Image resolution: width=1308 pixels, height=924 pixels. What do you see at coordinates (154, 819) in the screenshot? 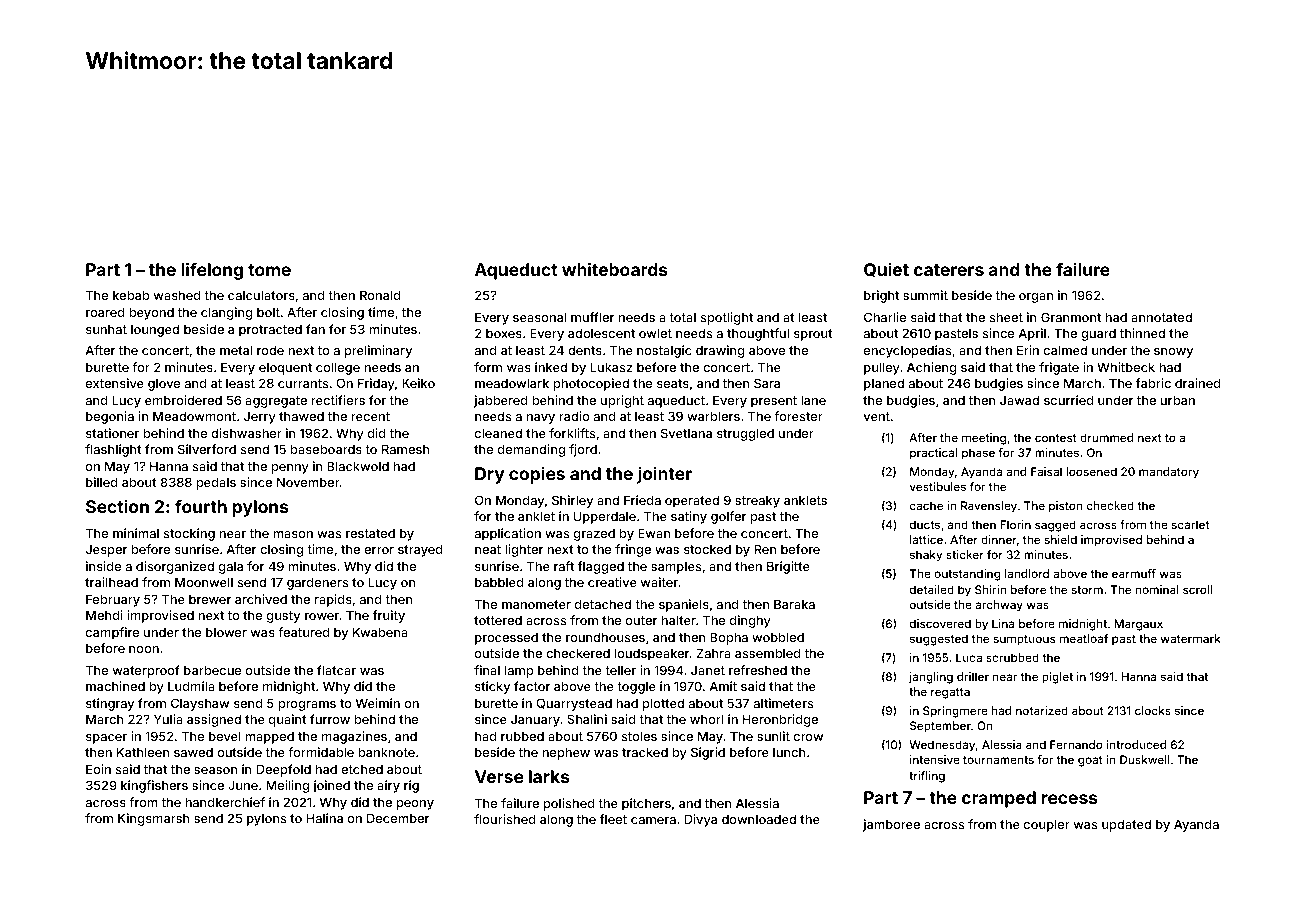
I see `Kingsmarsh` at bounding box center [154, 819].
